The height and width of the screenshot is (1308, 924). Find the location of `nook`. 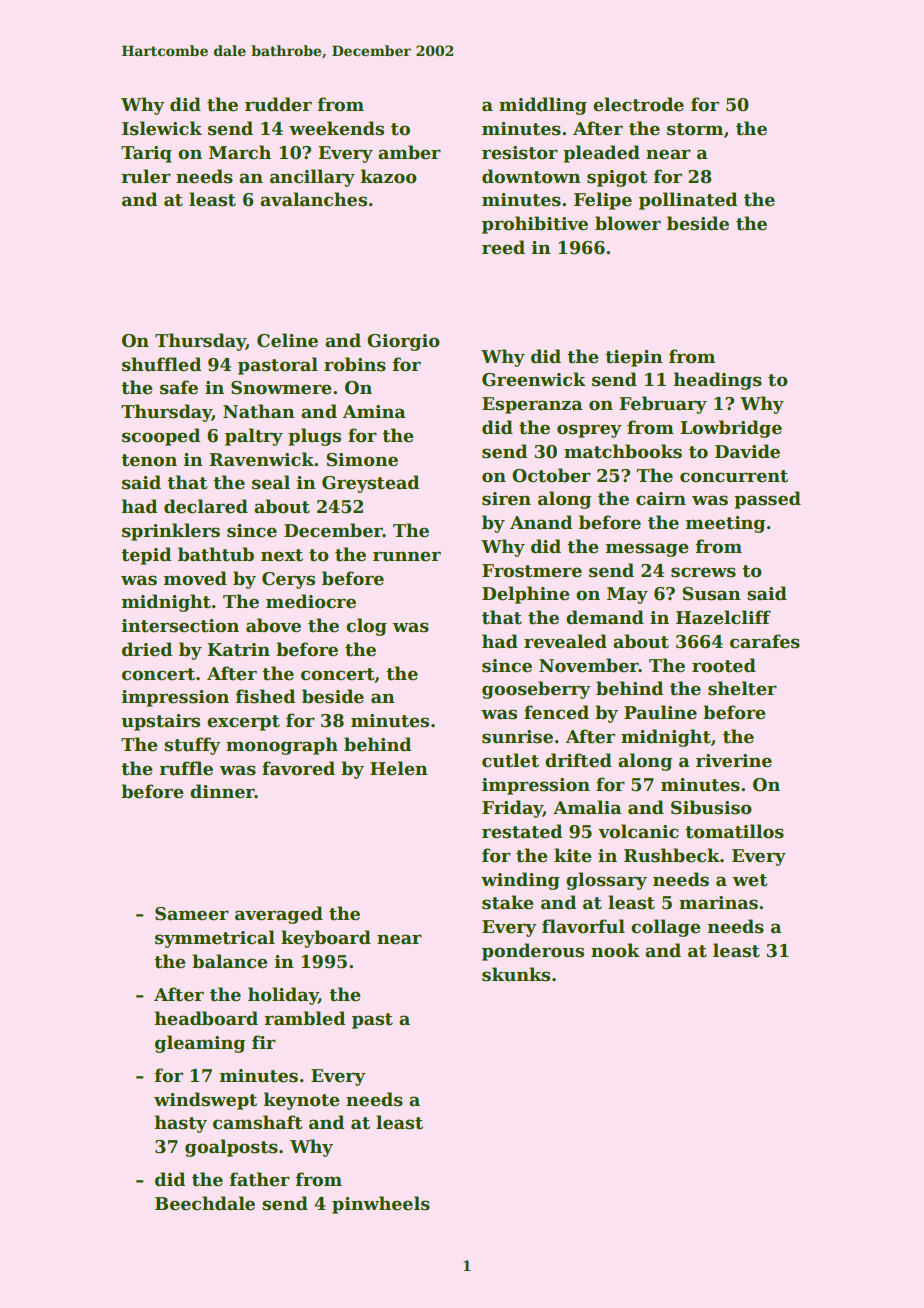

nook is located at coordinates (615, 950).
